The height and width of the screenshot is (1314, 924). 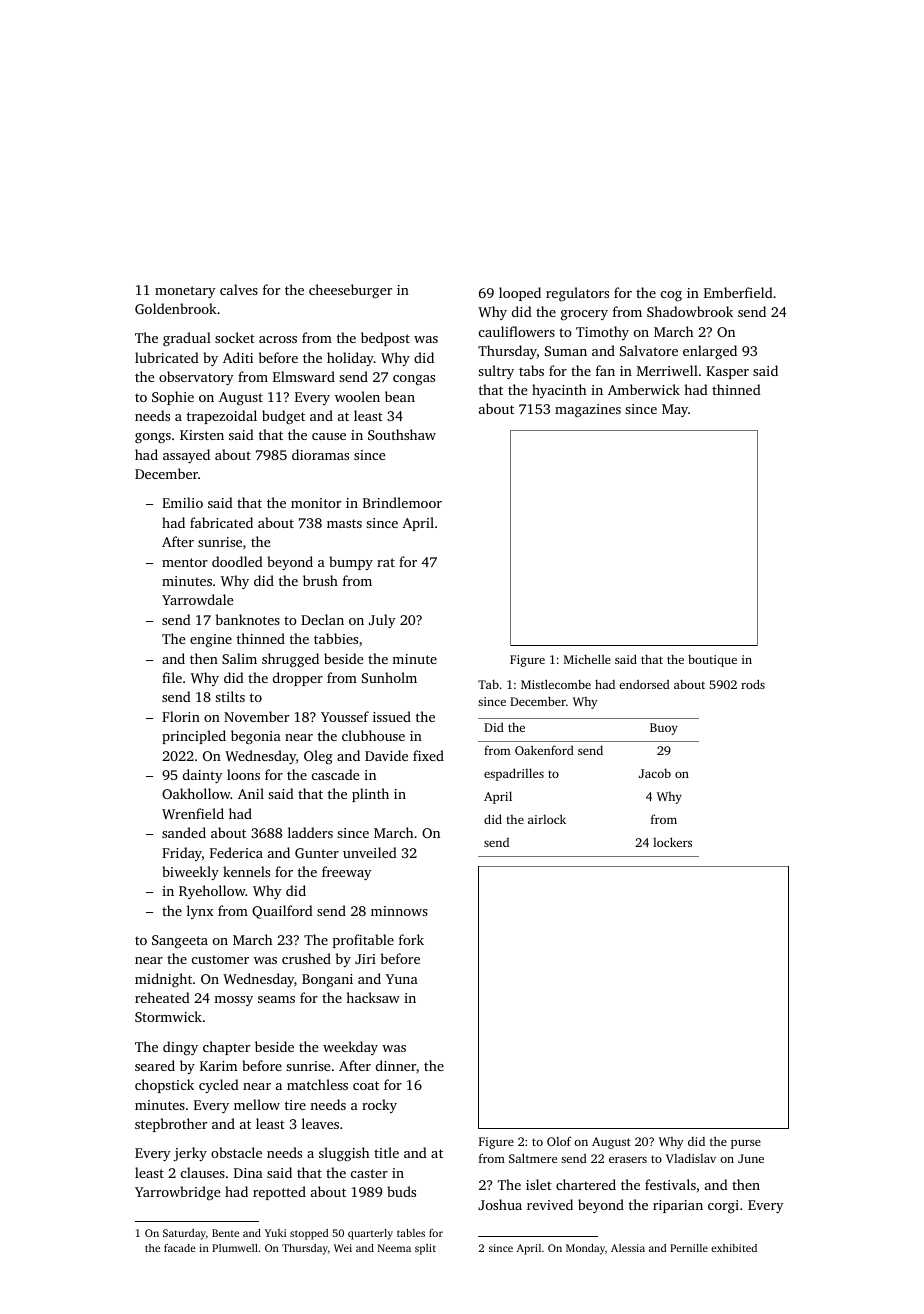 What do you see at coordinates (402, 502) in the screenshot?
I see `Brindlemoor` at bounding box center [402, 502].
